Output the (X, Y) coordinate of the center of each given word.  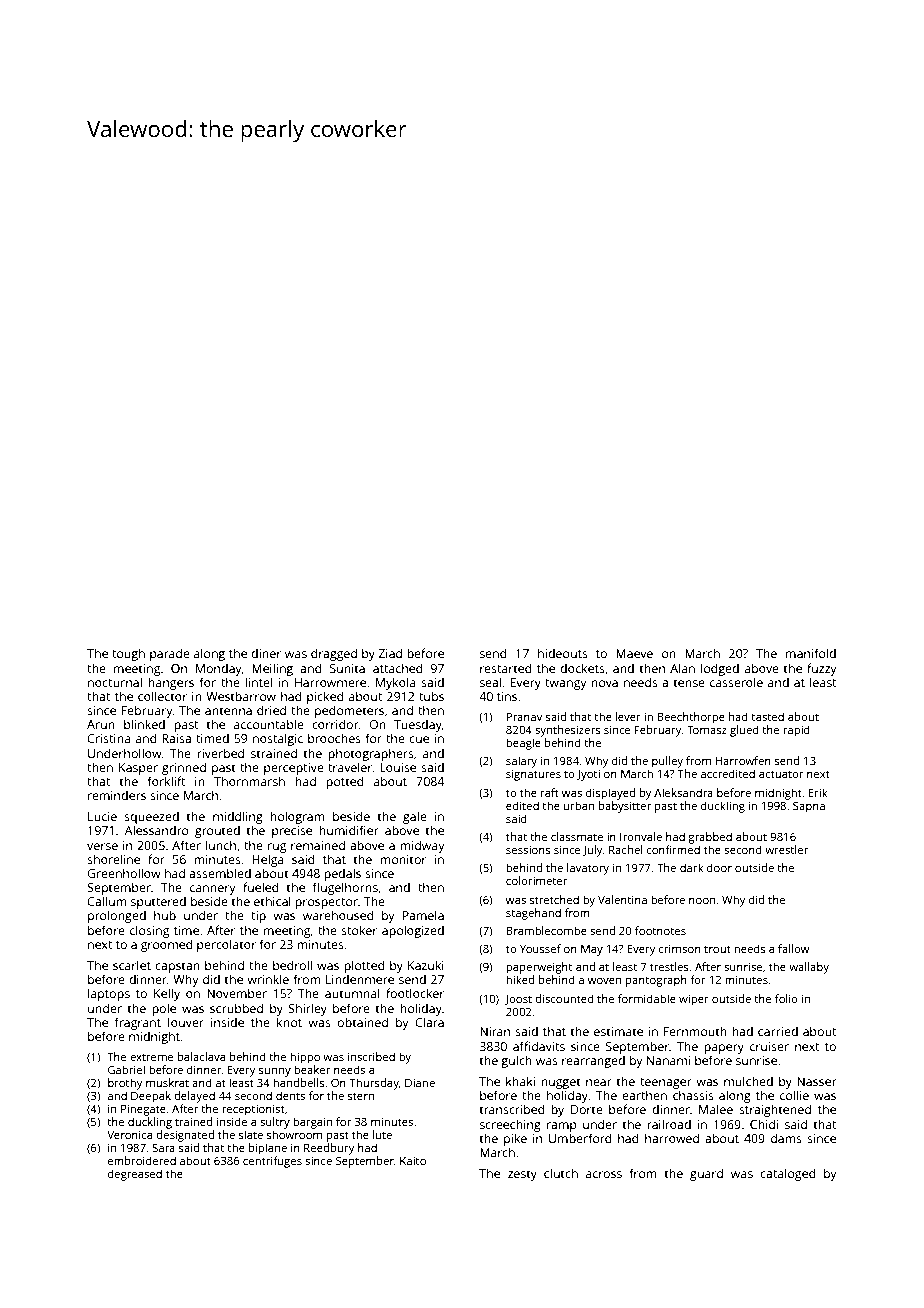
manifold (811, 653)
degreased (135, 1175)
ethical (272, 901)
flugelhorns (345, 888)
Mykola (396, 683)
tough (128, 654)
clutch (561, 1173)
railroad (669, 1124)
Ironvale (641, 836)
